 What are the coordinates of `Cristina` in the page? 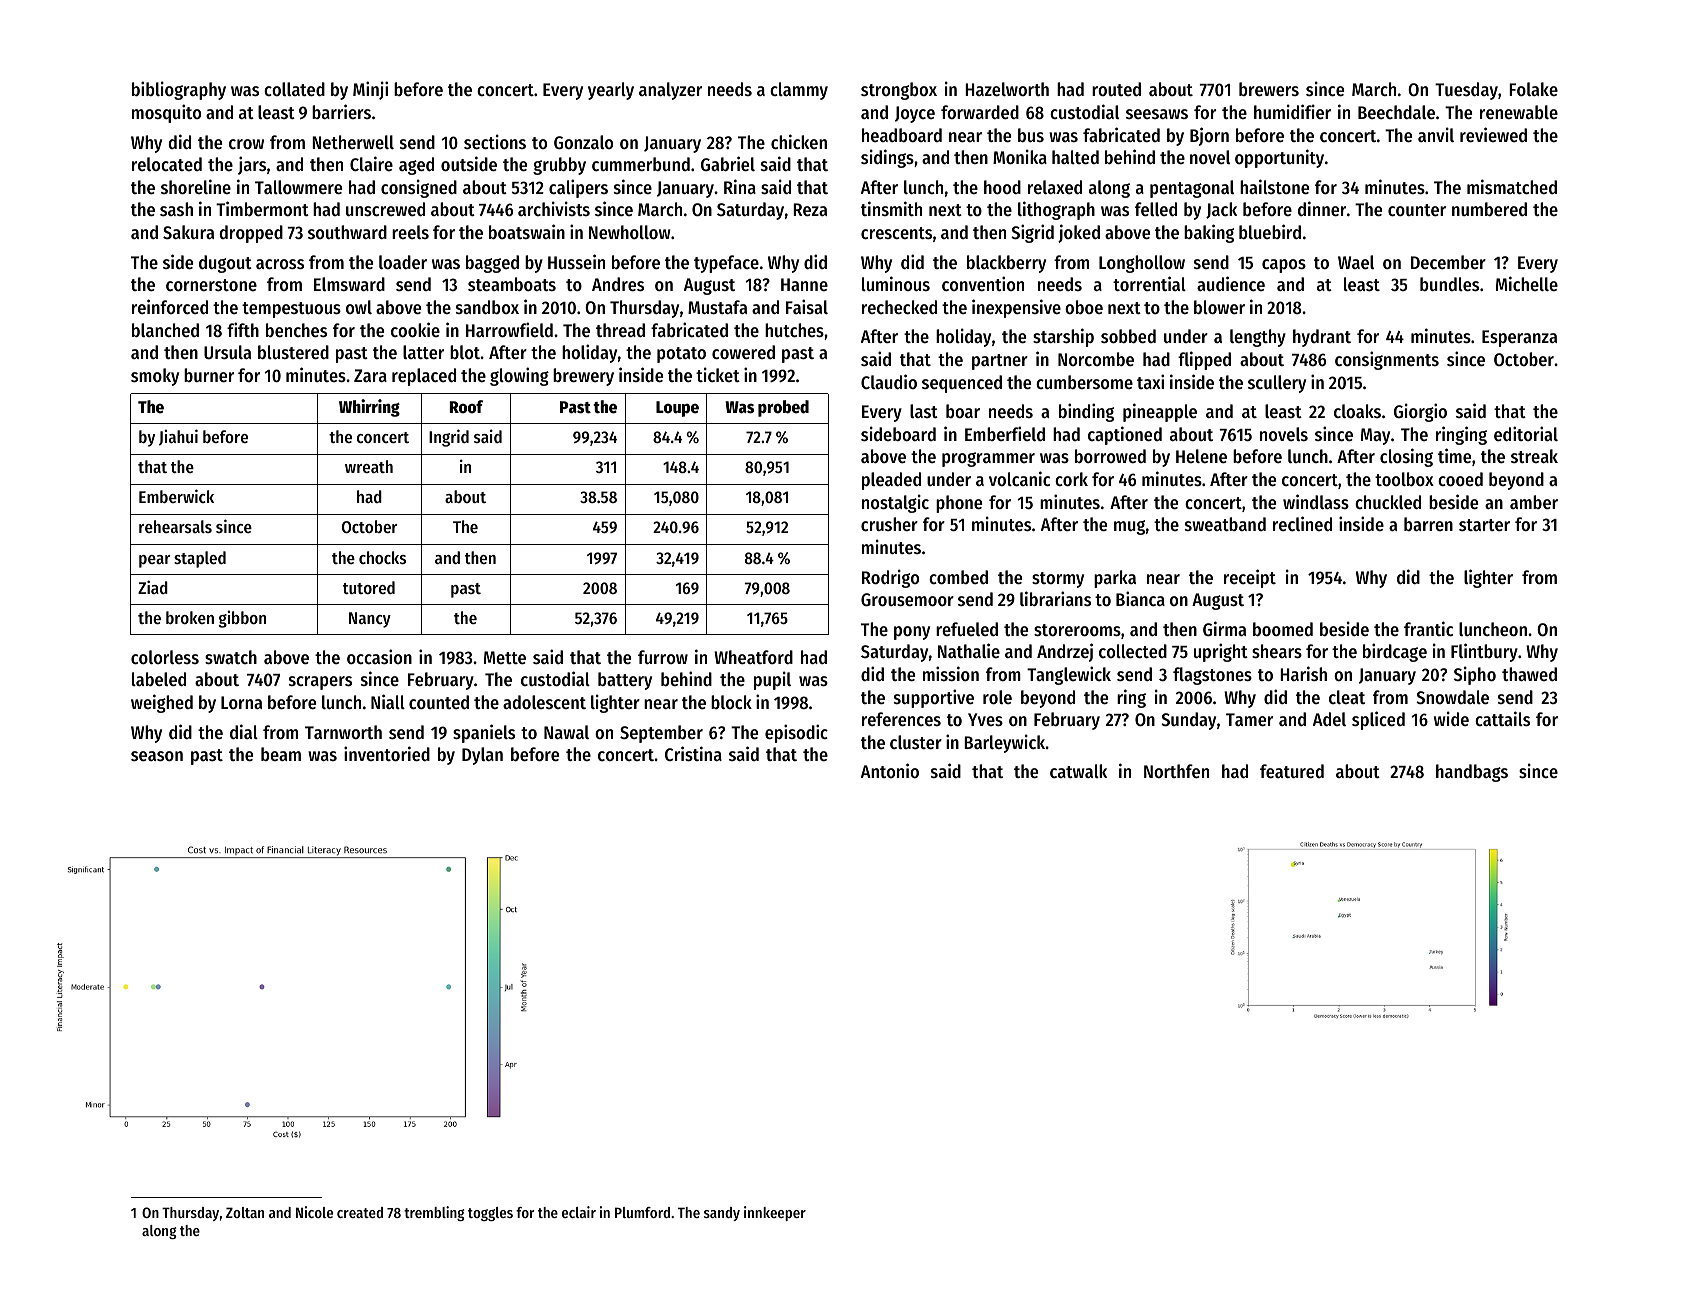 It's located at (693, 753).
